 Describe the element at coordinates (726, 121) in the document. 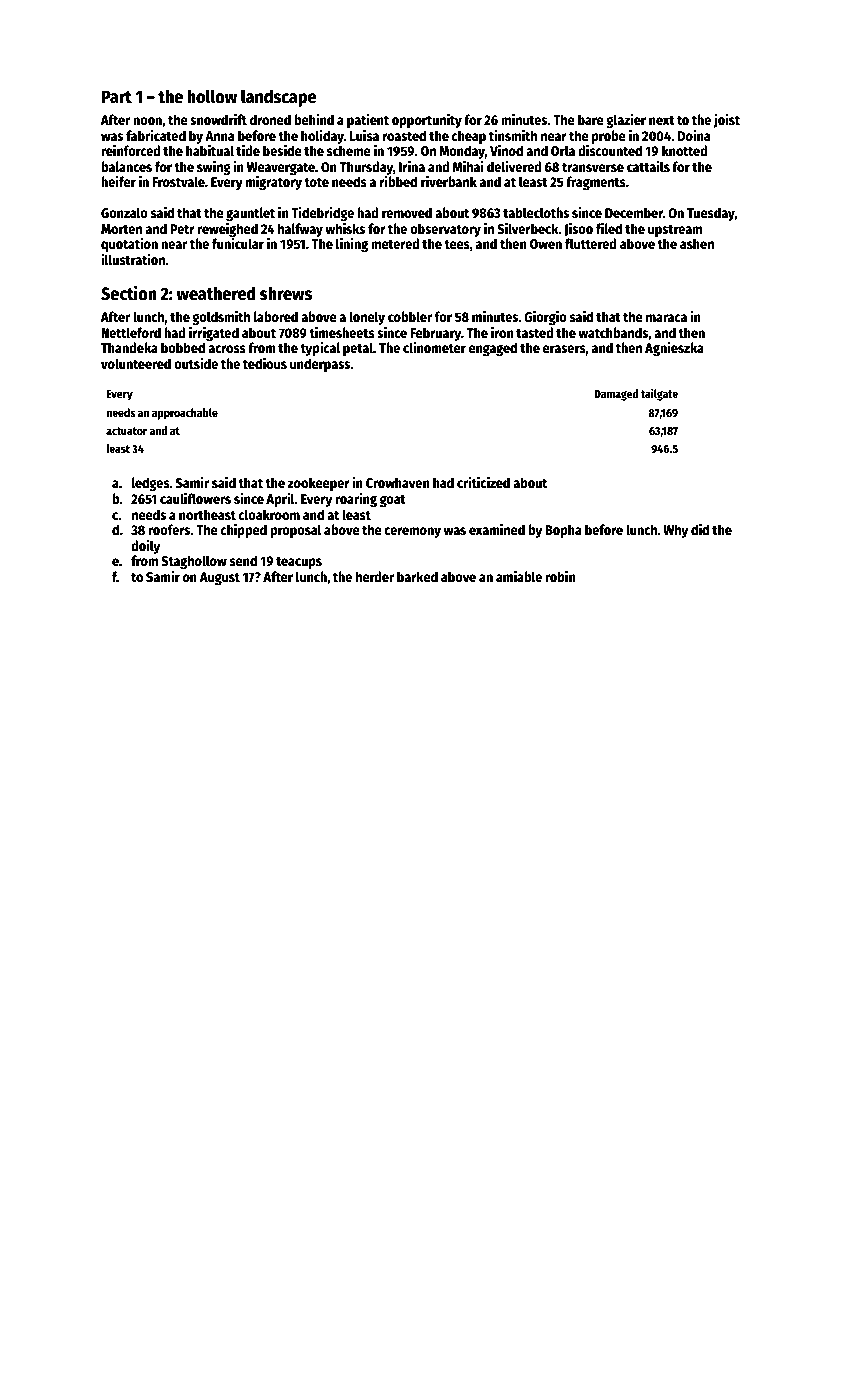

I see `joist` at that location.
